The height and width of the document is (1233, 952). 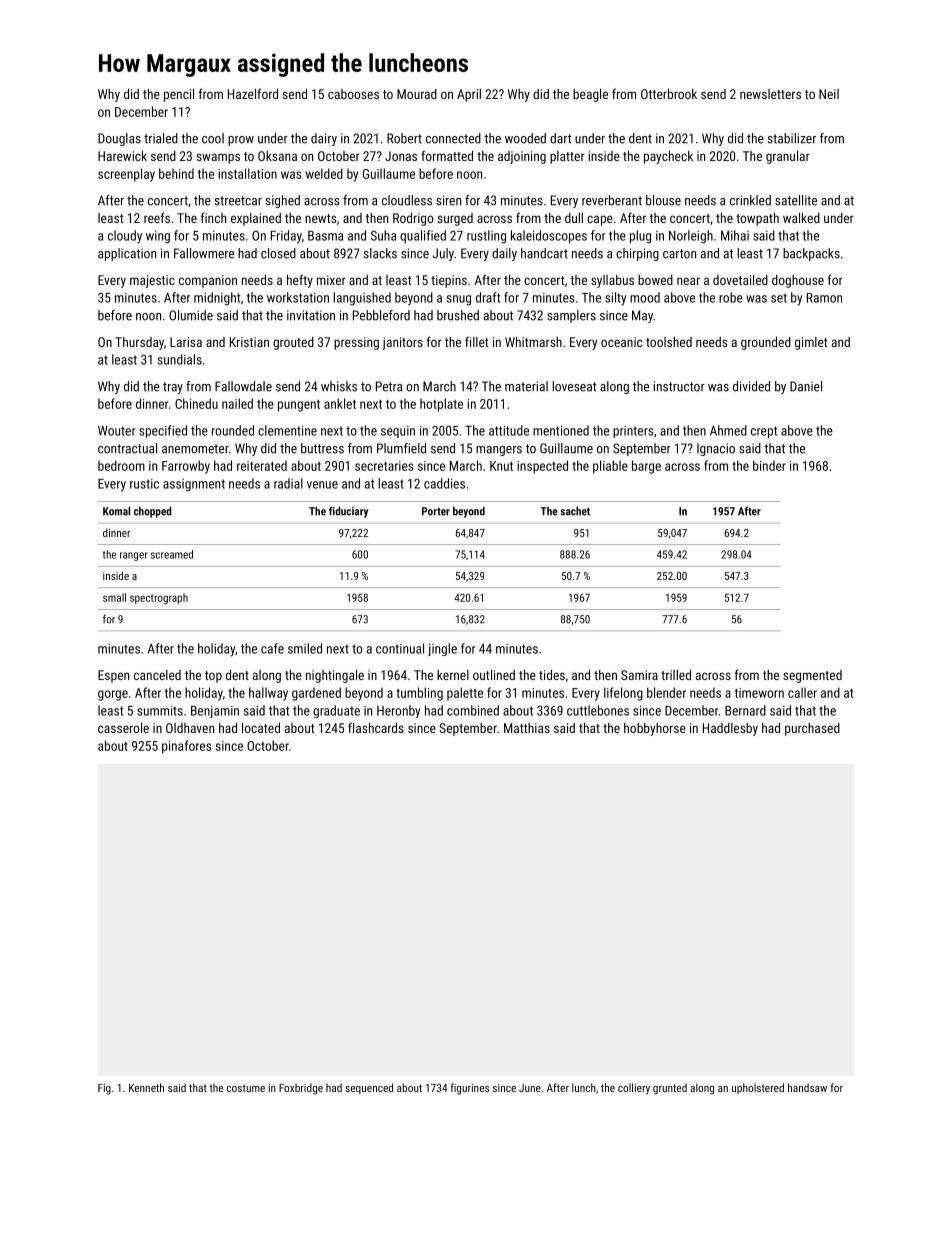 I want to click on pinafores, so click(x=187, y=747).
